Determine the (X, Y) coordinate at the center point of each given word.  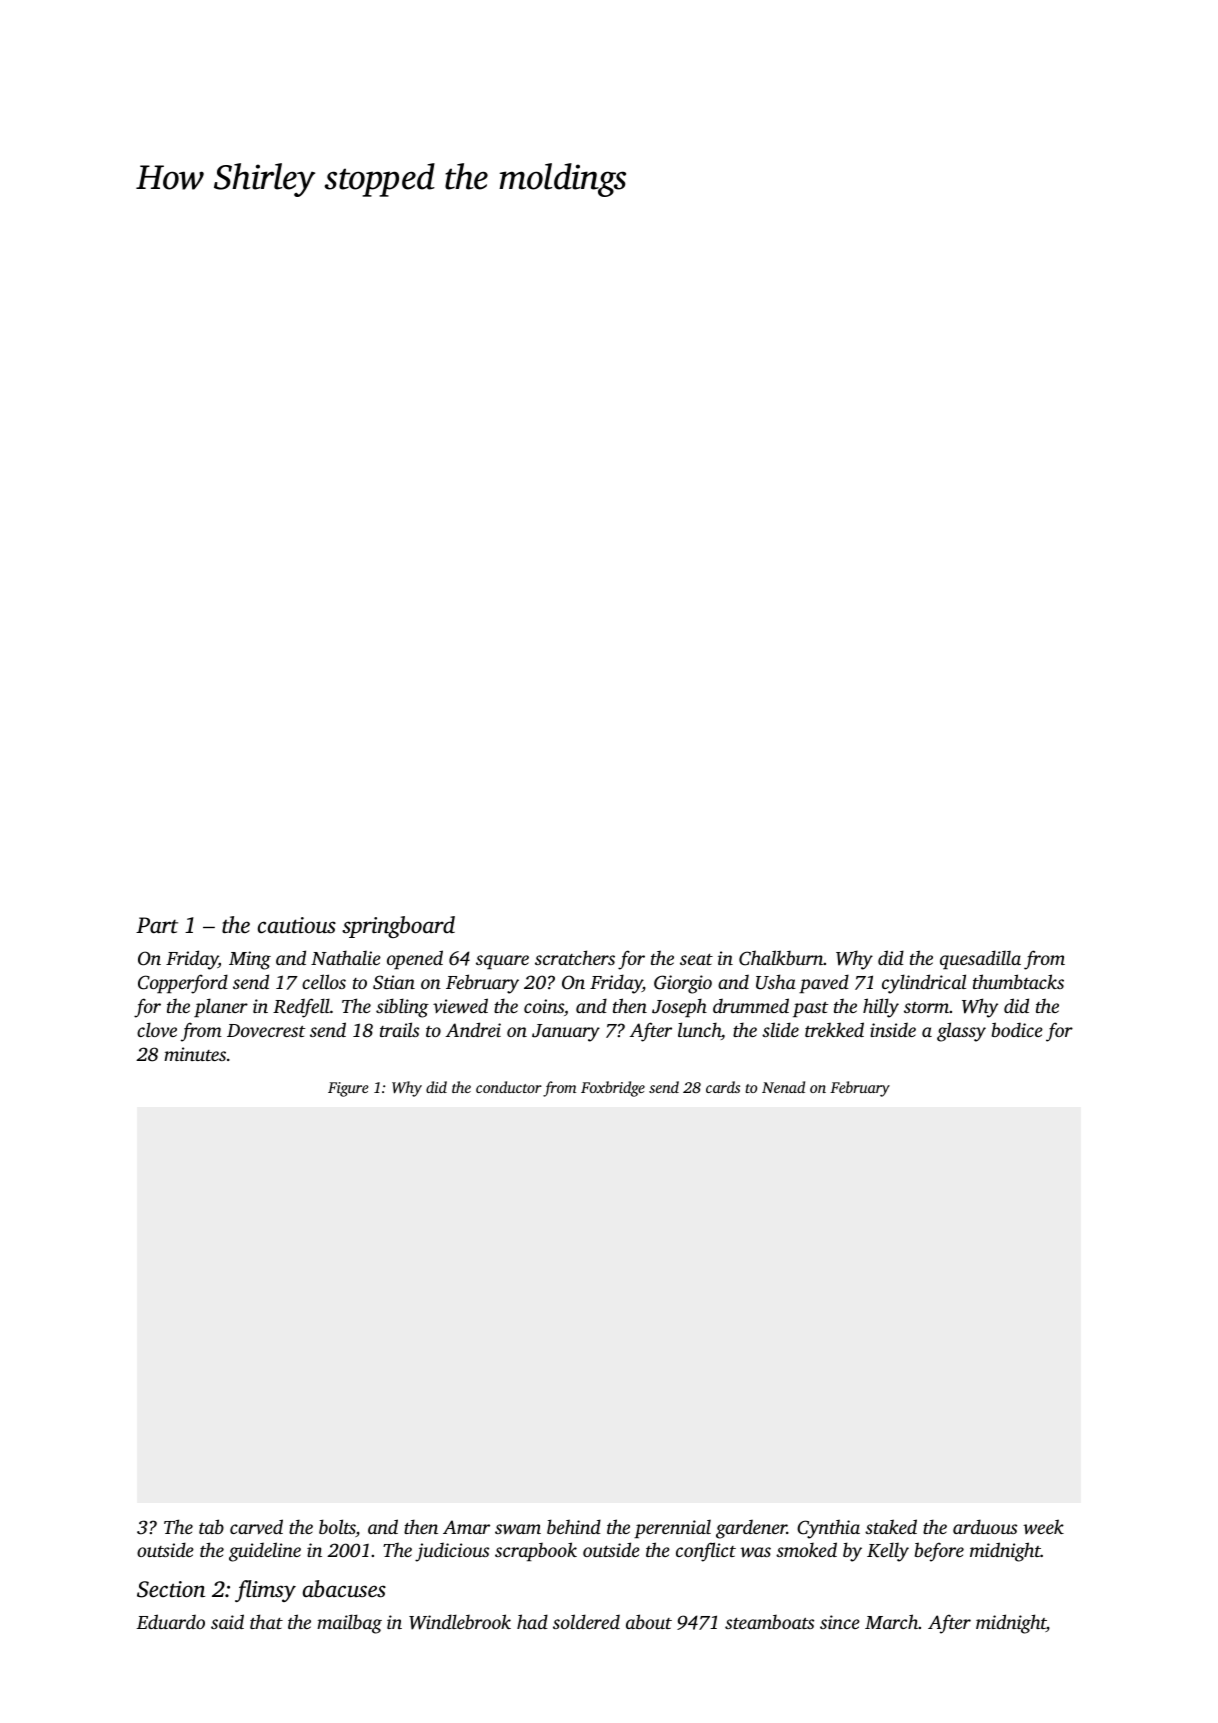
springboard (398, 927)
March (891, 1621)
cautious (297, 925)
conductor (509, 1087)
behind (574, 1526)
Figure (348, 1089)
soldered (586, 1621)
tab (211, 1526)
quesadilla (980, 959)
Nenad (783, 1087)
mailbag (349, 1624)
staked (891, 1526)
